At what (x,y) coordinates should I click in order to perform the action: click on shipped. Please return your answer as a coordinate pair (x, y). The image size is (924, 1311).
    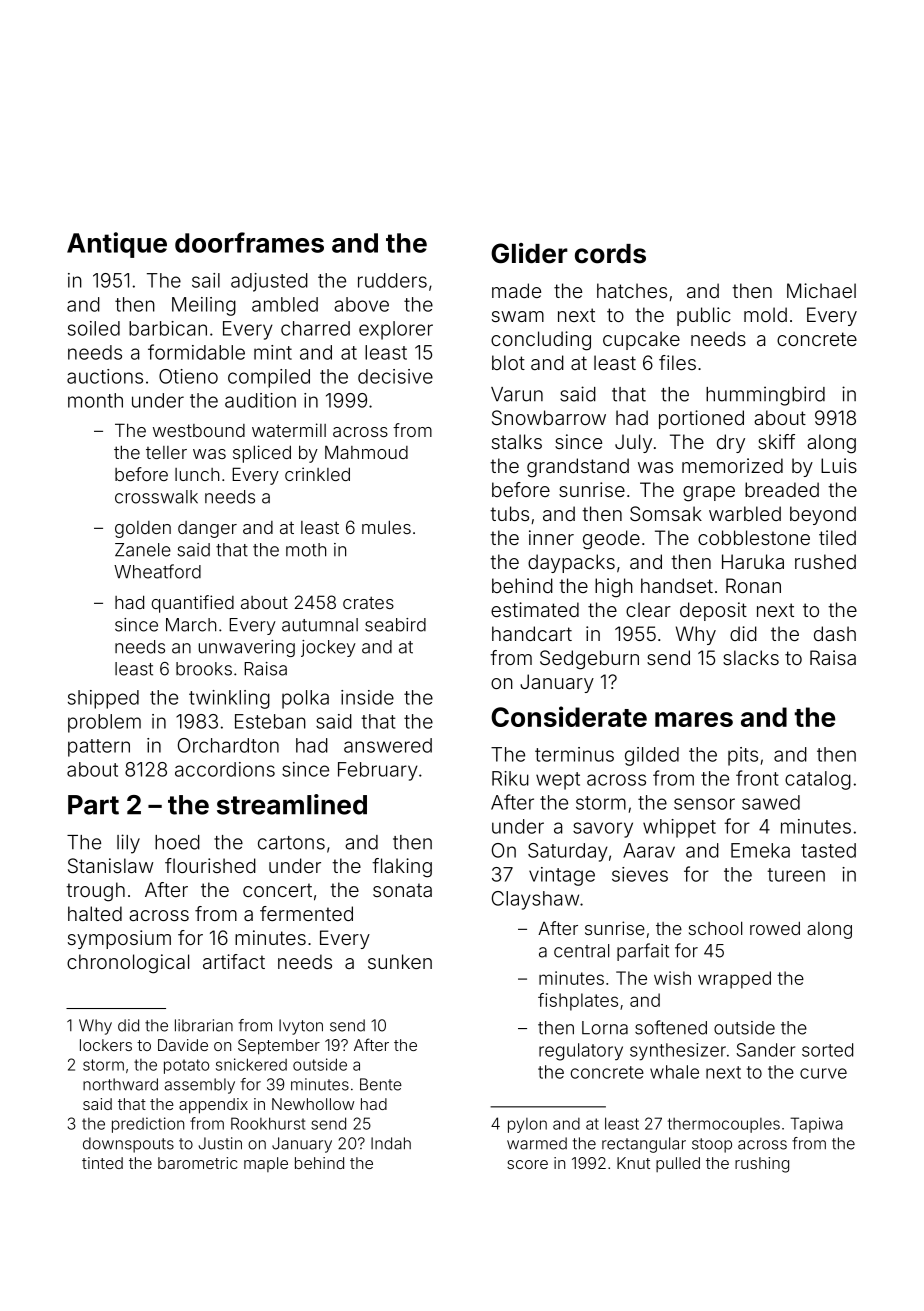
    Looking at the image, I should click on (103, 699).
